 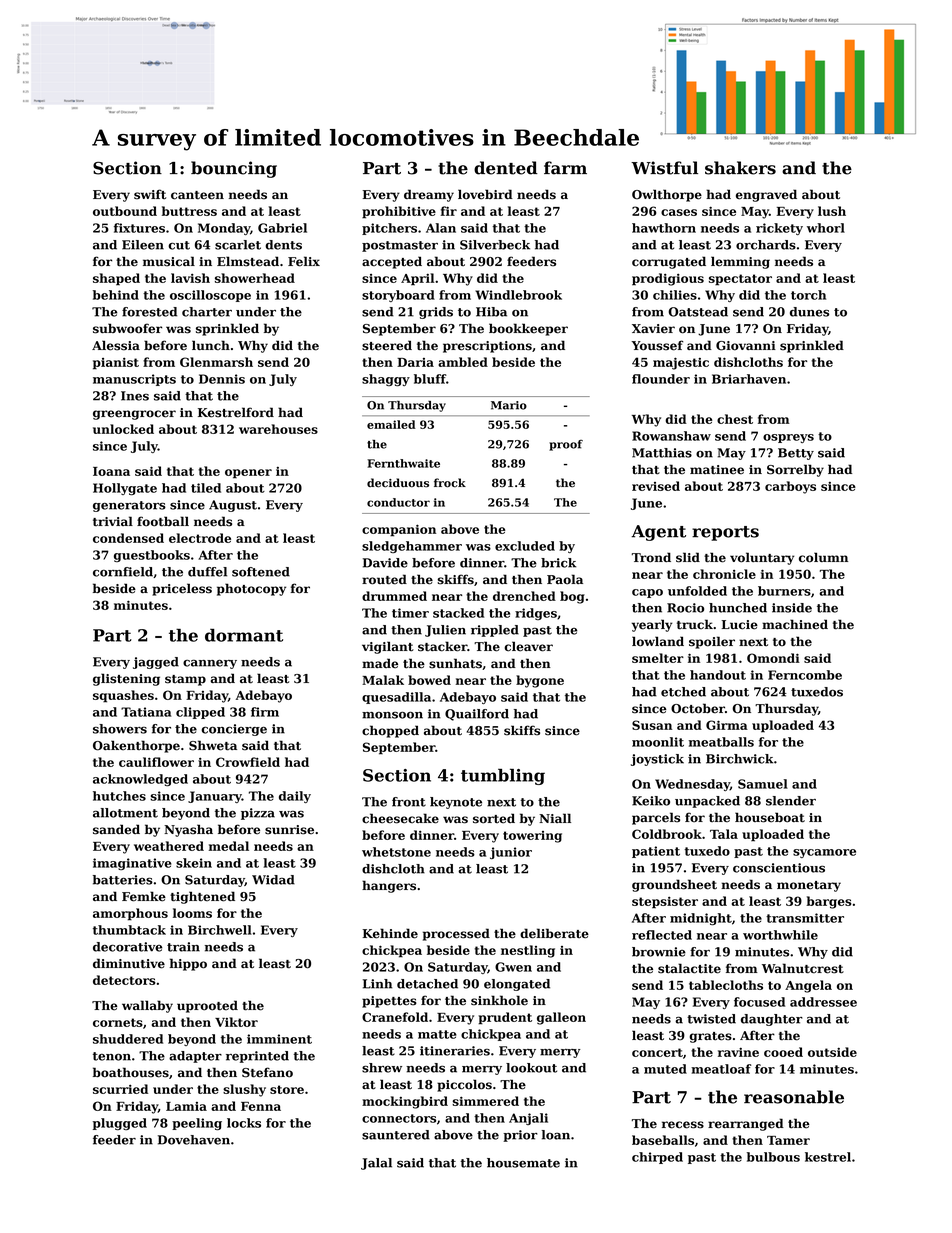 What do you see at coordinates (740, 280) in the screenshot?
I see `spectator` at bounding box center [740, 280].
